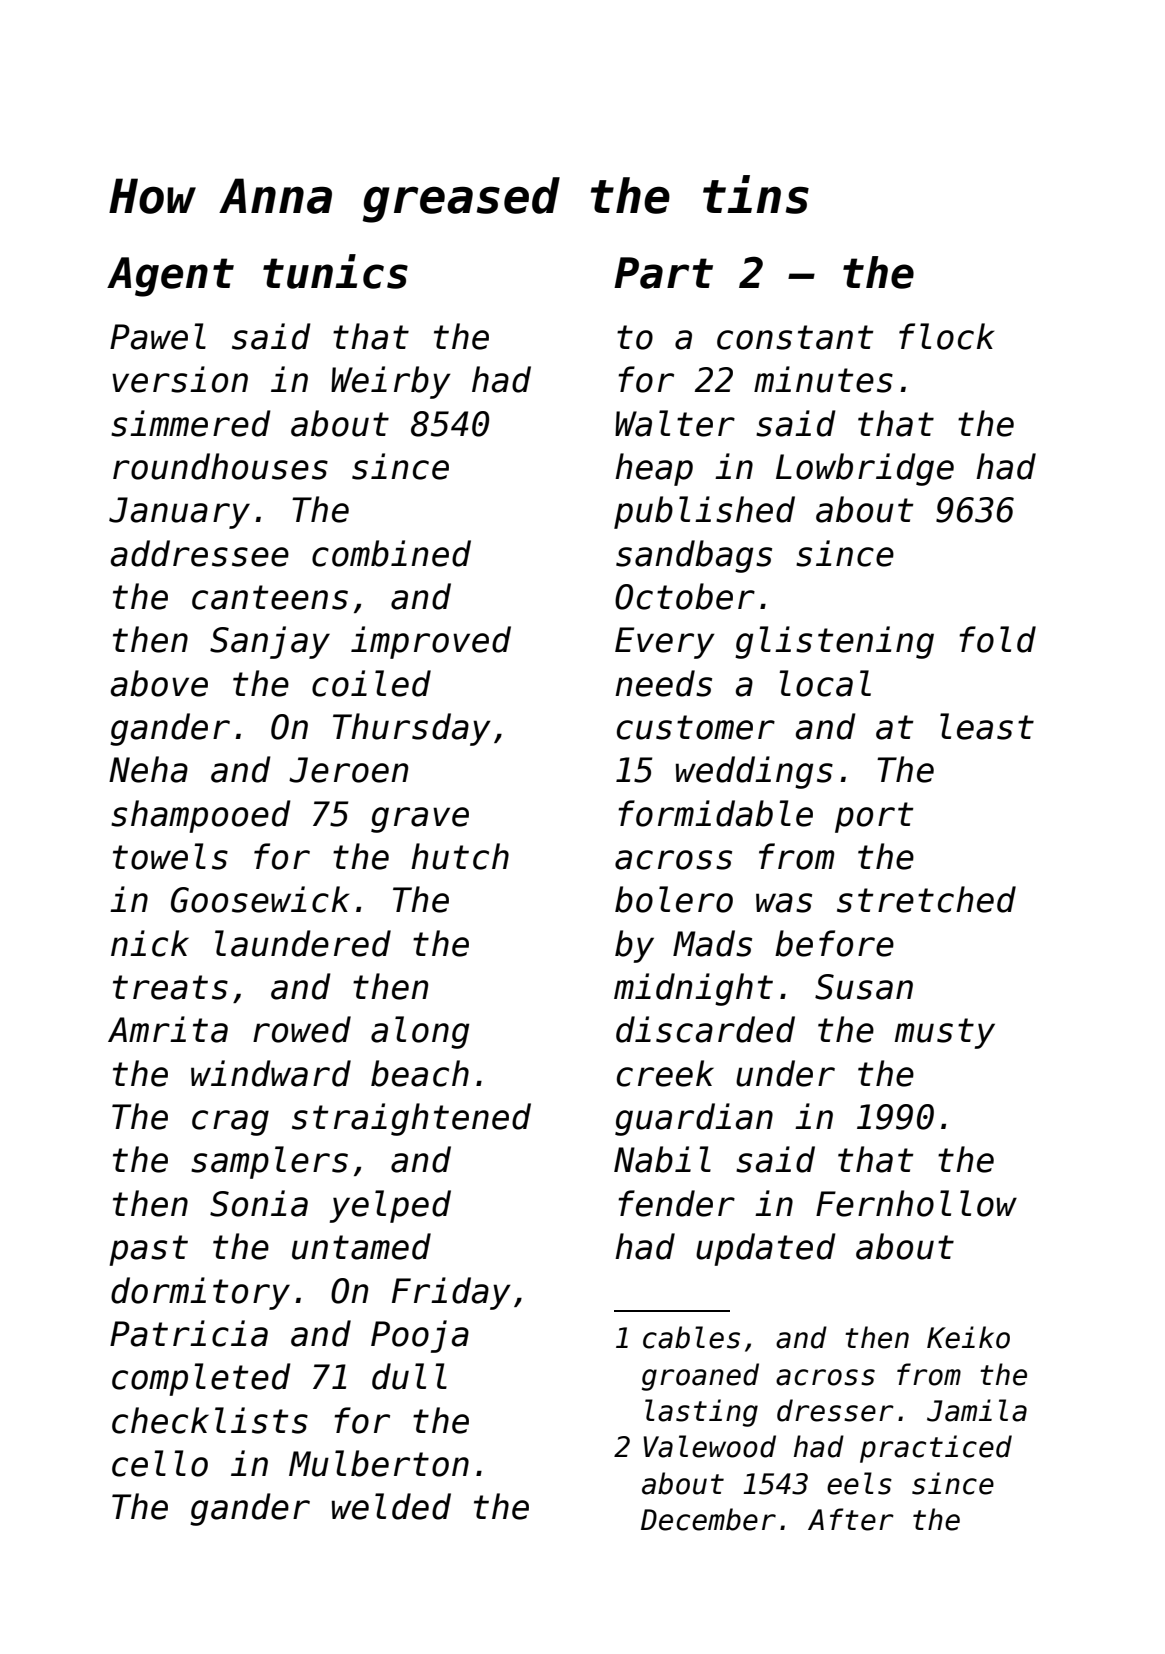  Describe the element at coordinates (420, 1073) in the page. I see `beach` at that location.
